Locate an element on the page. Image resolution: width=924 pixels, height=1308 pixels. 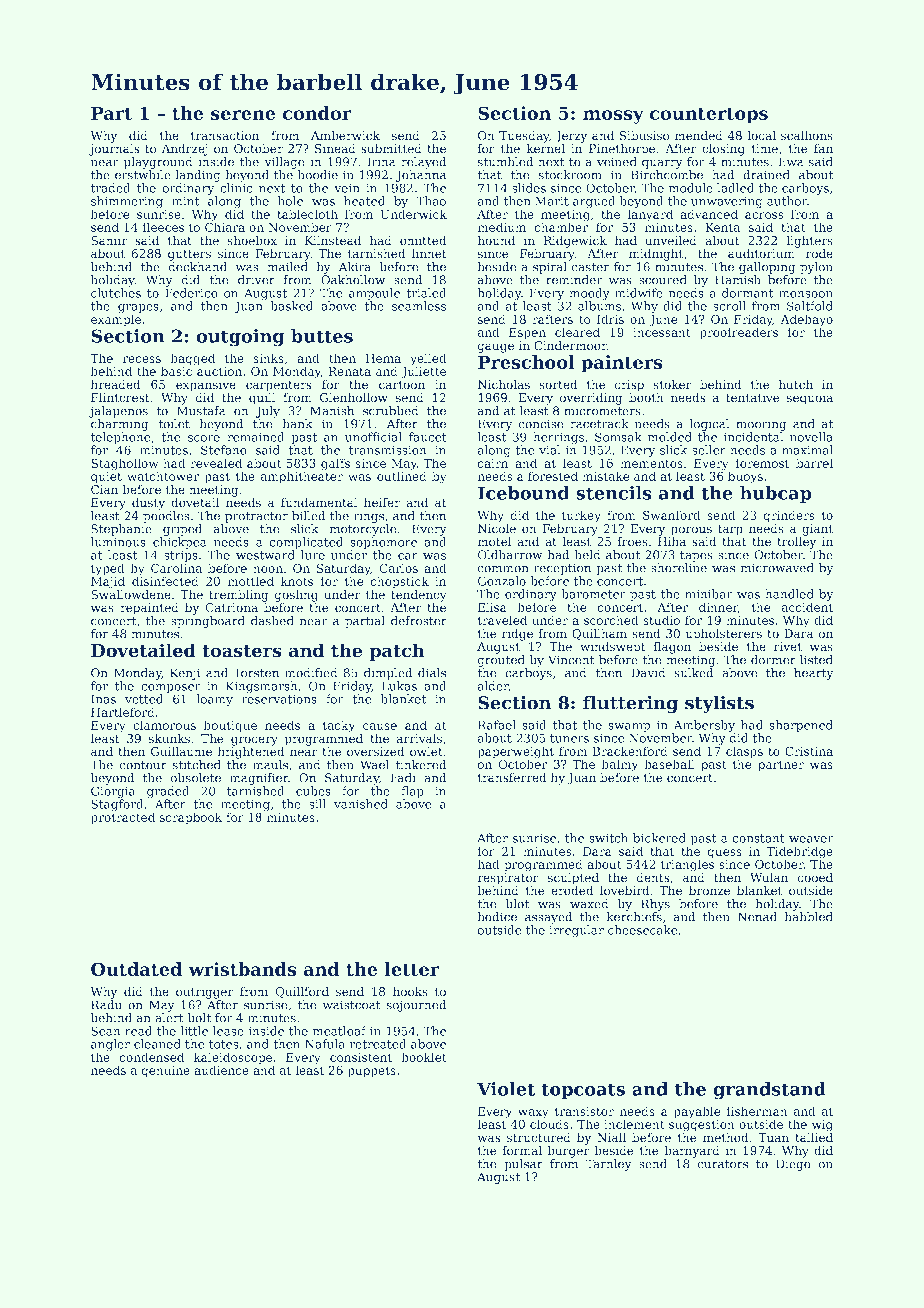
genuine is located at coordinates (166, 1072).
